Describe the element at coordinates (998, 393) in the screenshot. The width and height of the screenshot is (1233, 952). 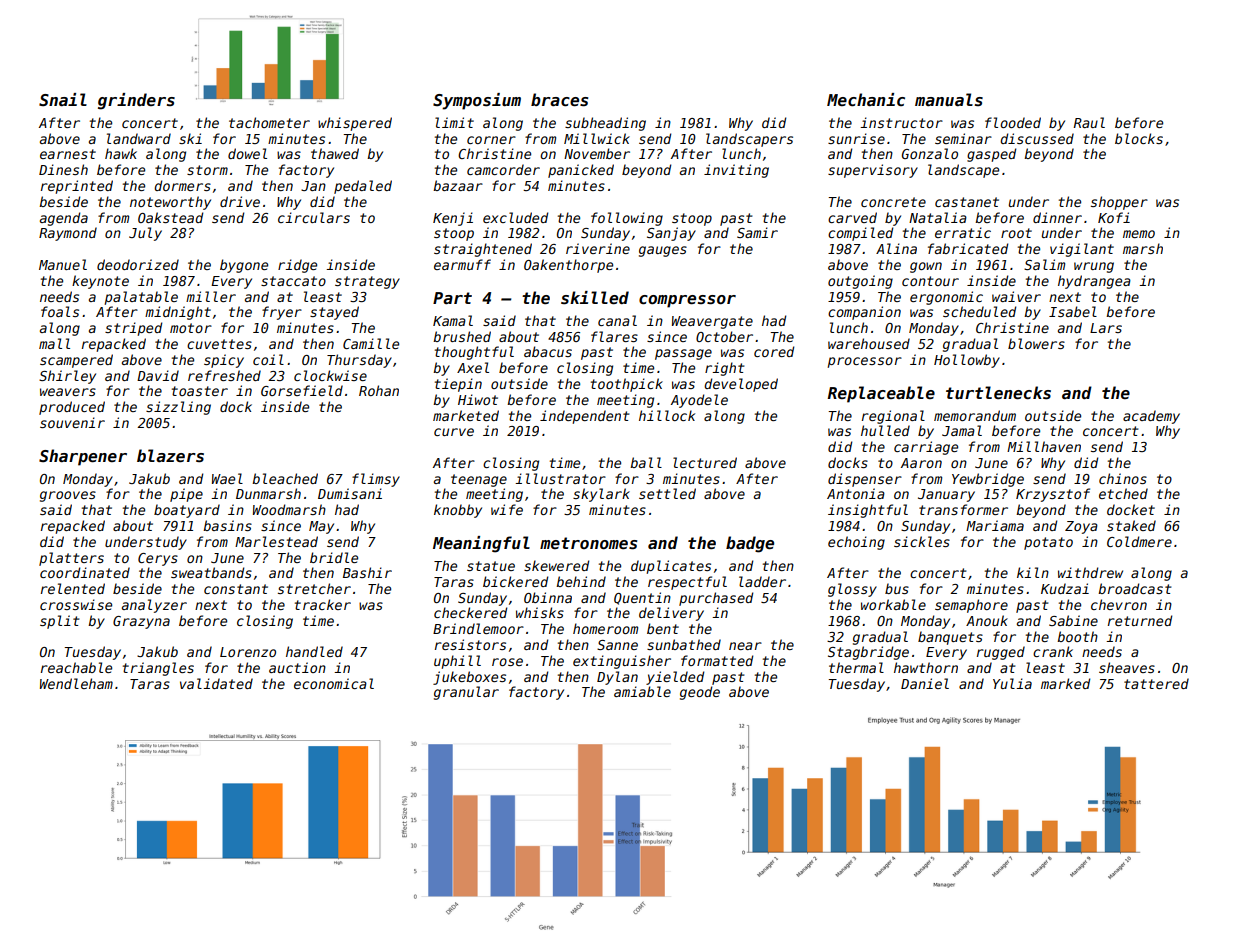
I see `turtlenecks` at that location.
